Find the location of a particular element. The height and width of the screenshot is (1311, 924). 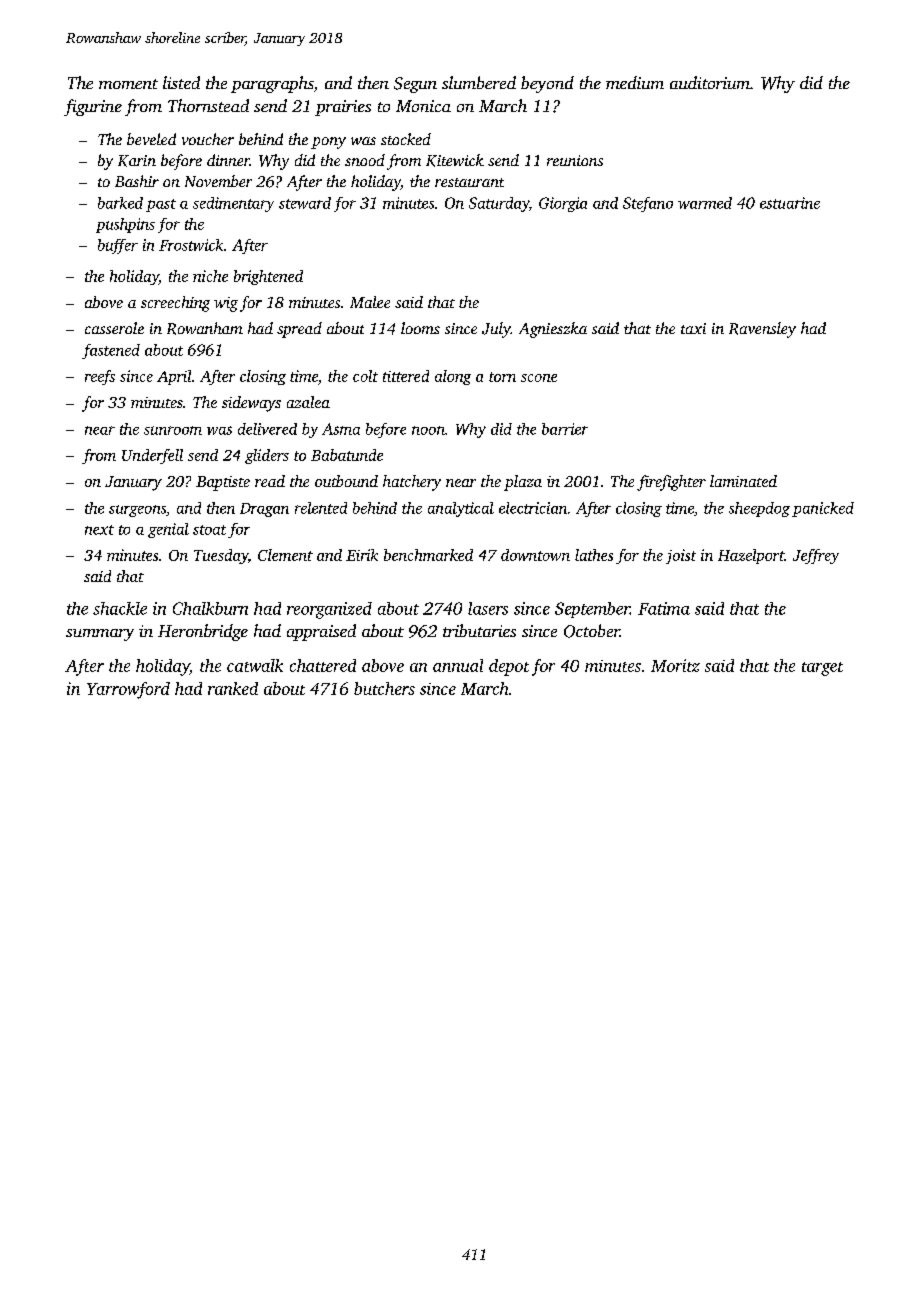

Yarrowford is located at coordinates (128, 690).
